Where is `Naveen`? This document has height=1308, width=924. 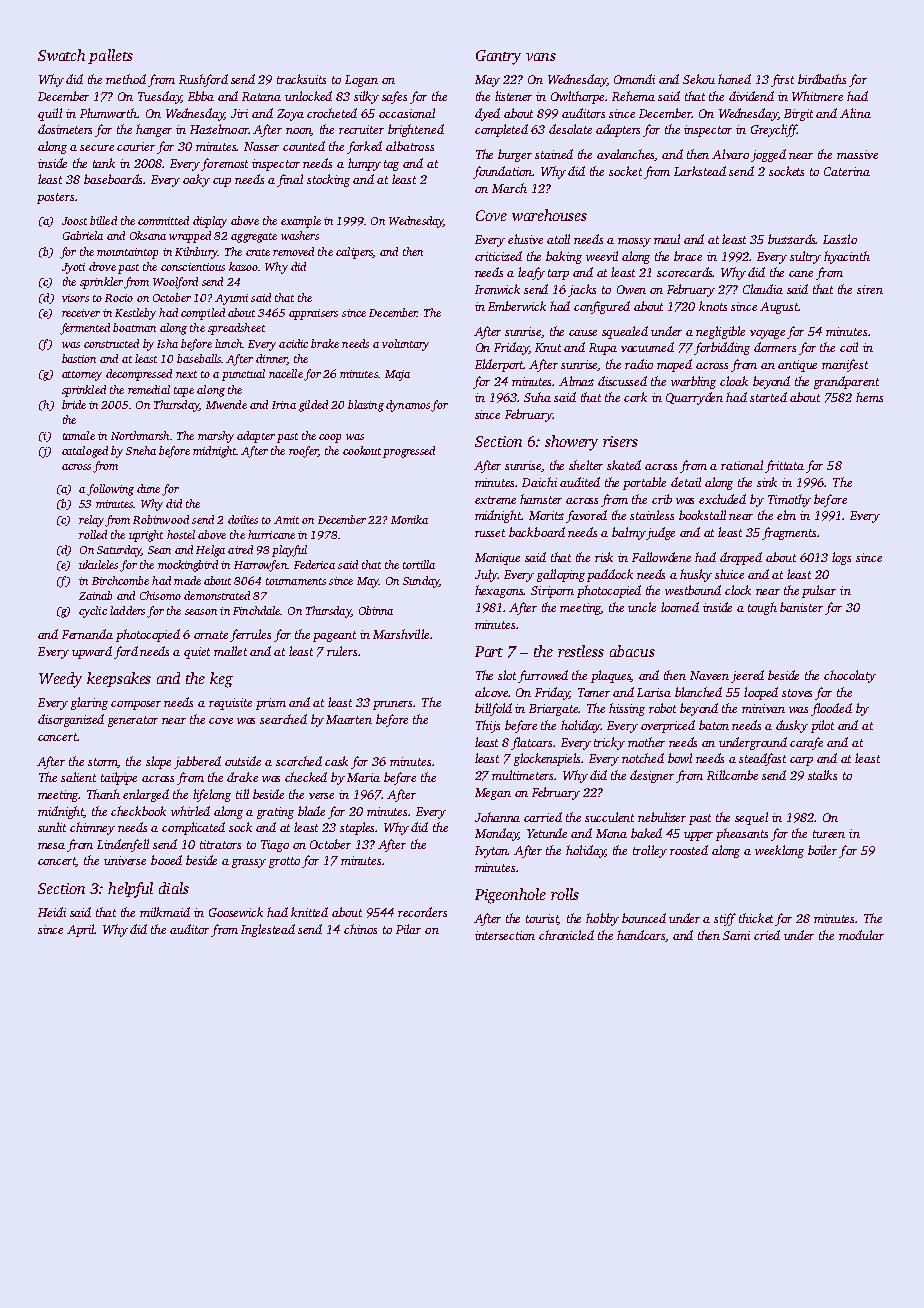
Naveen is located at coordinates (709, 675).
